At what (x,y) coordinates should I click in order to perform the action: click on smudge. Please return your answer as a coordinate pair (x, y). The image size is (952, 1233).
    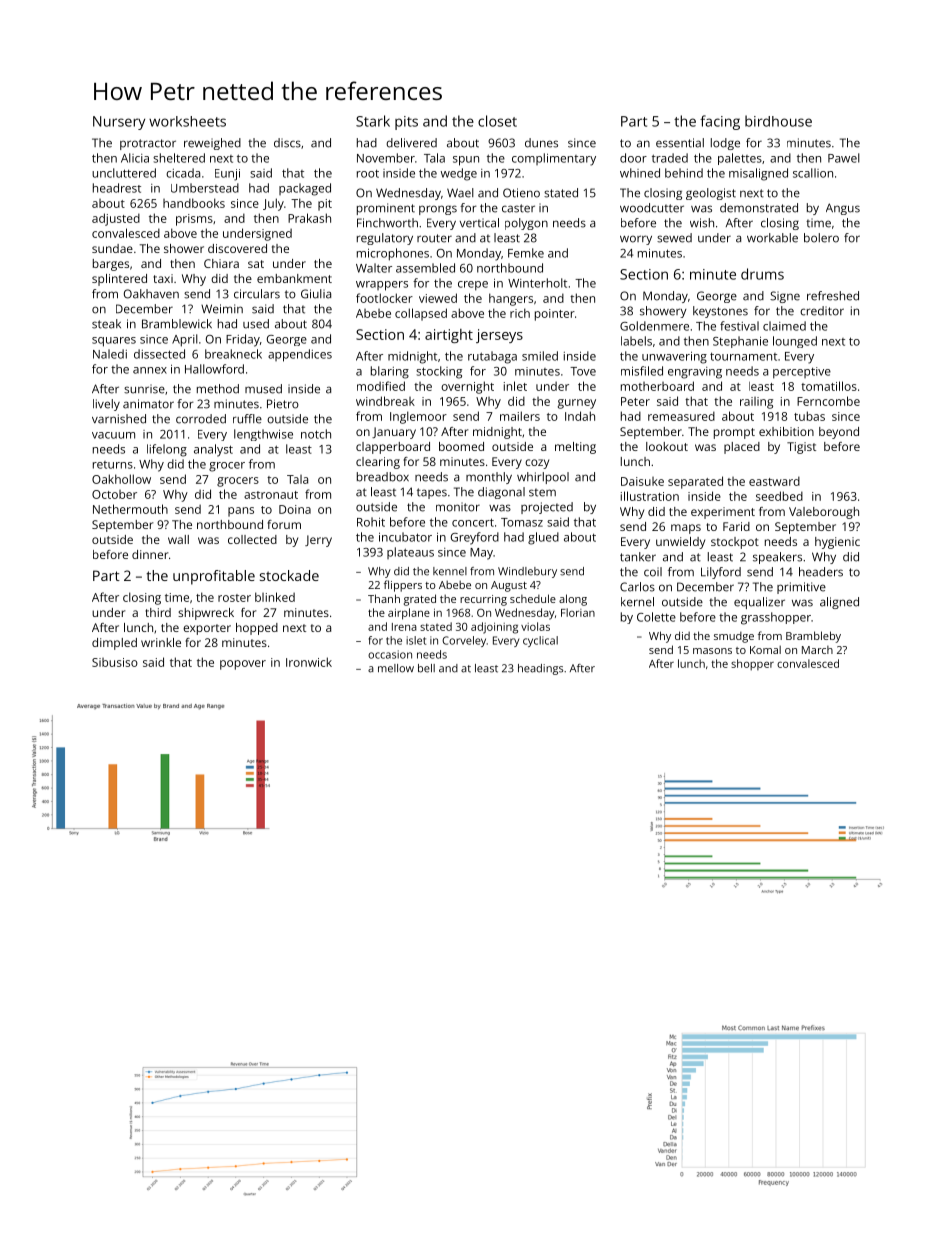
    Looking at the image, I should click on (734, 637).
